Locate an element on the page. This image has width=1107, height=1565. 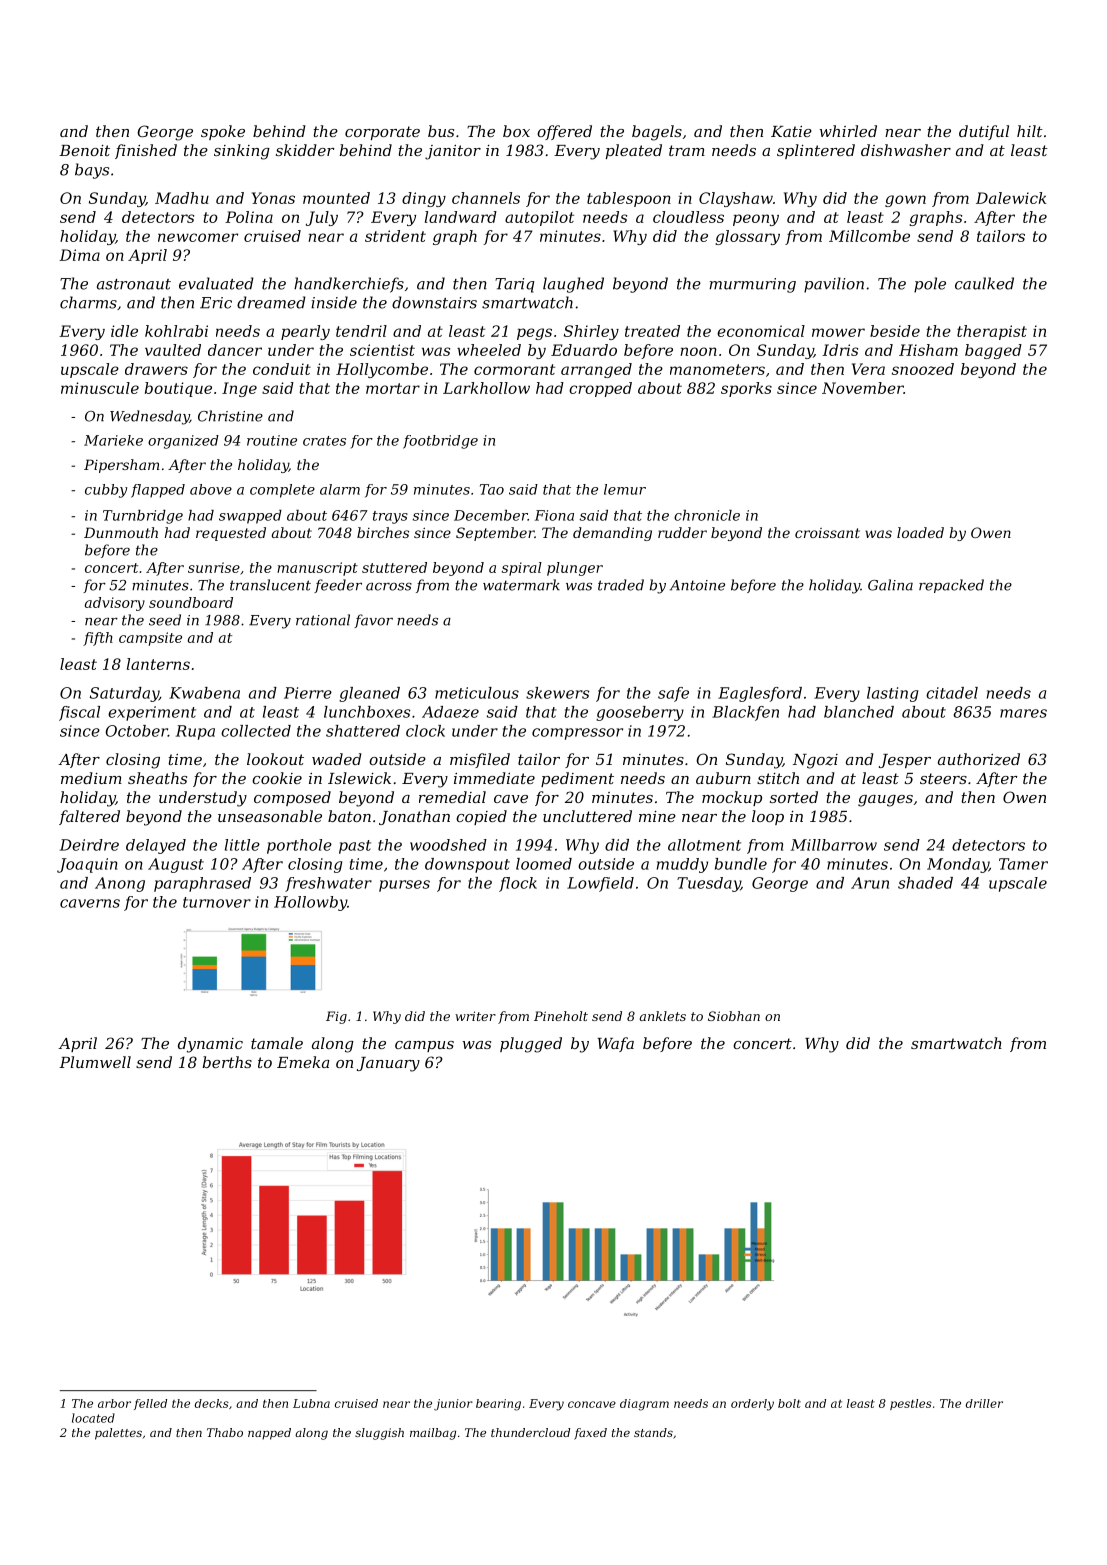
Idris is located at coordinates (840, 350).
